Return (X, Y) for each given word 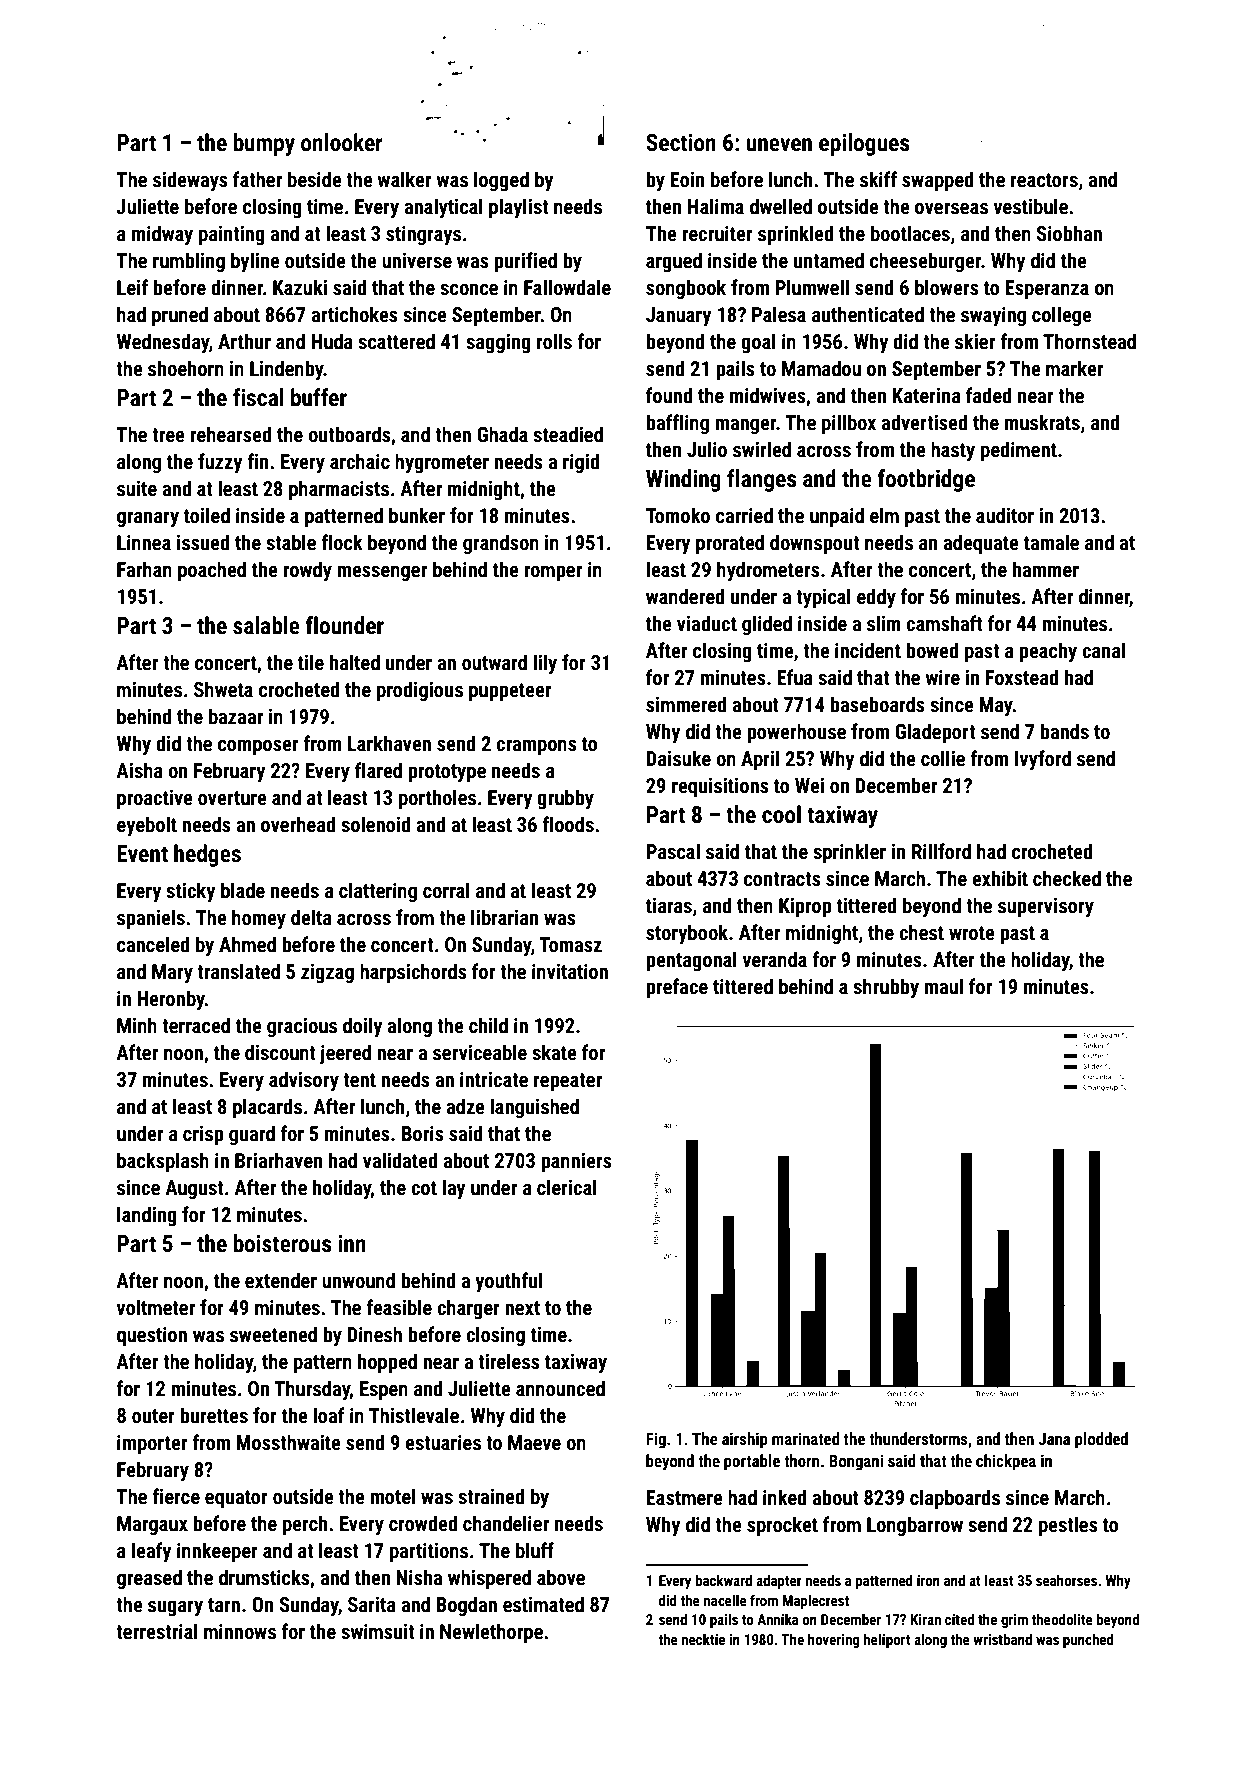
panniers (576, 1162)
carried (744, 515)
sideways (190, 181)
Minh (137, 1025)
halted (355, 662)
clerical (567, 1187)
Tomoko (678, 515)
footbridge (926, 480)
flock (342, 542)
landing (147, 1216)
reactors (1044, 180)
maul (943, 986)
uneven (779, 145)
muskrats (1042, 422)
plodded (1101, 1440)
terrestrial (157, 1631)
